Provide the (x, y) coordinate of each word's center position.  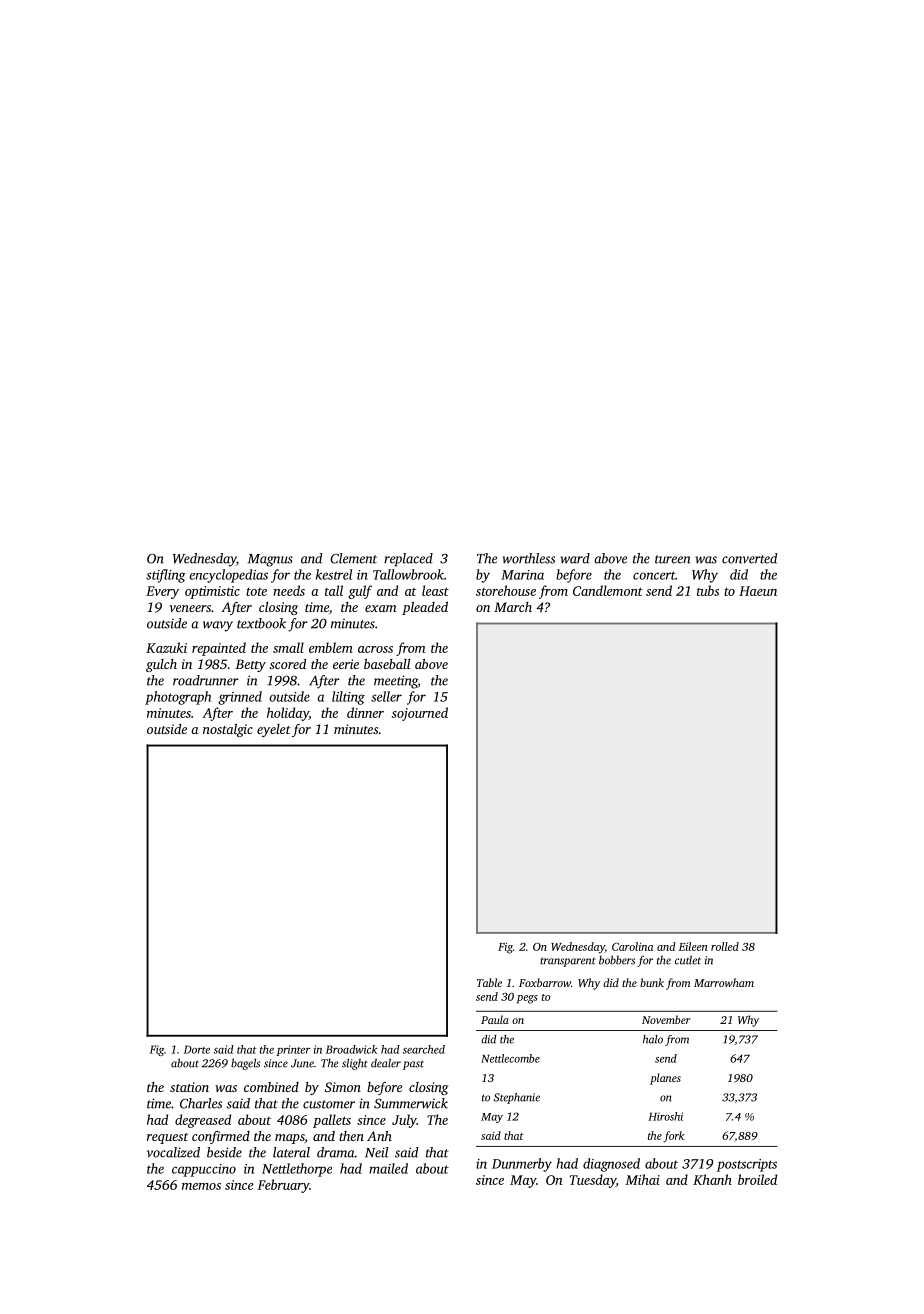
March (513, 607)
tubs (708, 590)
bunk (652, 982)
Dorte (197, 1049)
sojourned (419, 714)
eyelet (274, 730)
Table (489, 982)
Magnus (270, 560)
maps (290, 1139)
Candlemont (608, 590)
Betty (250, 665)
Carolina (633, 946)
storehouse (506, 590)
